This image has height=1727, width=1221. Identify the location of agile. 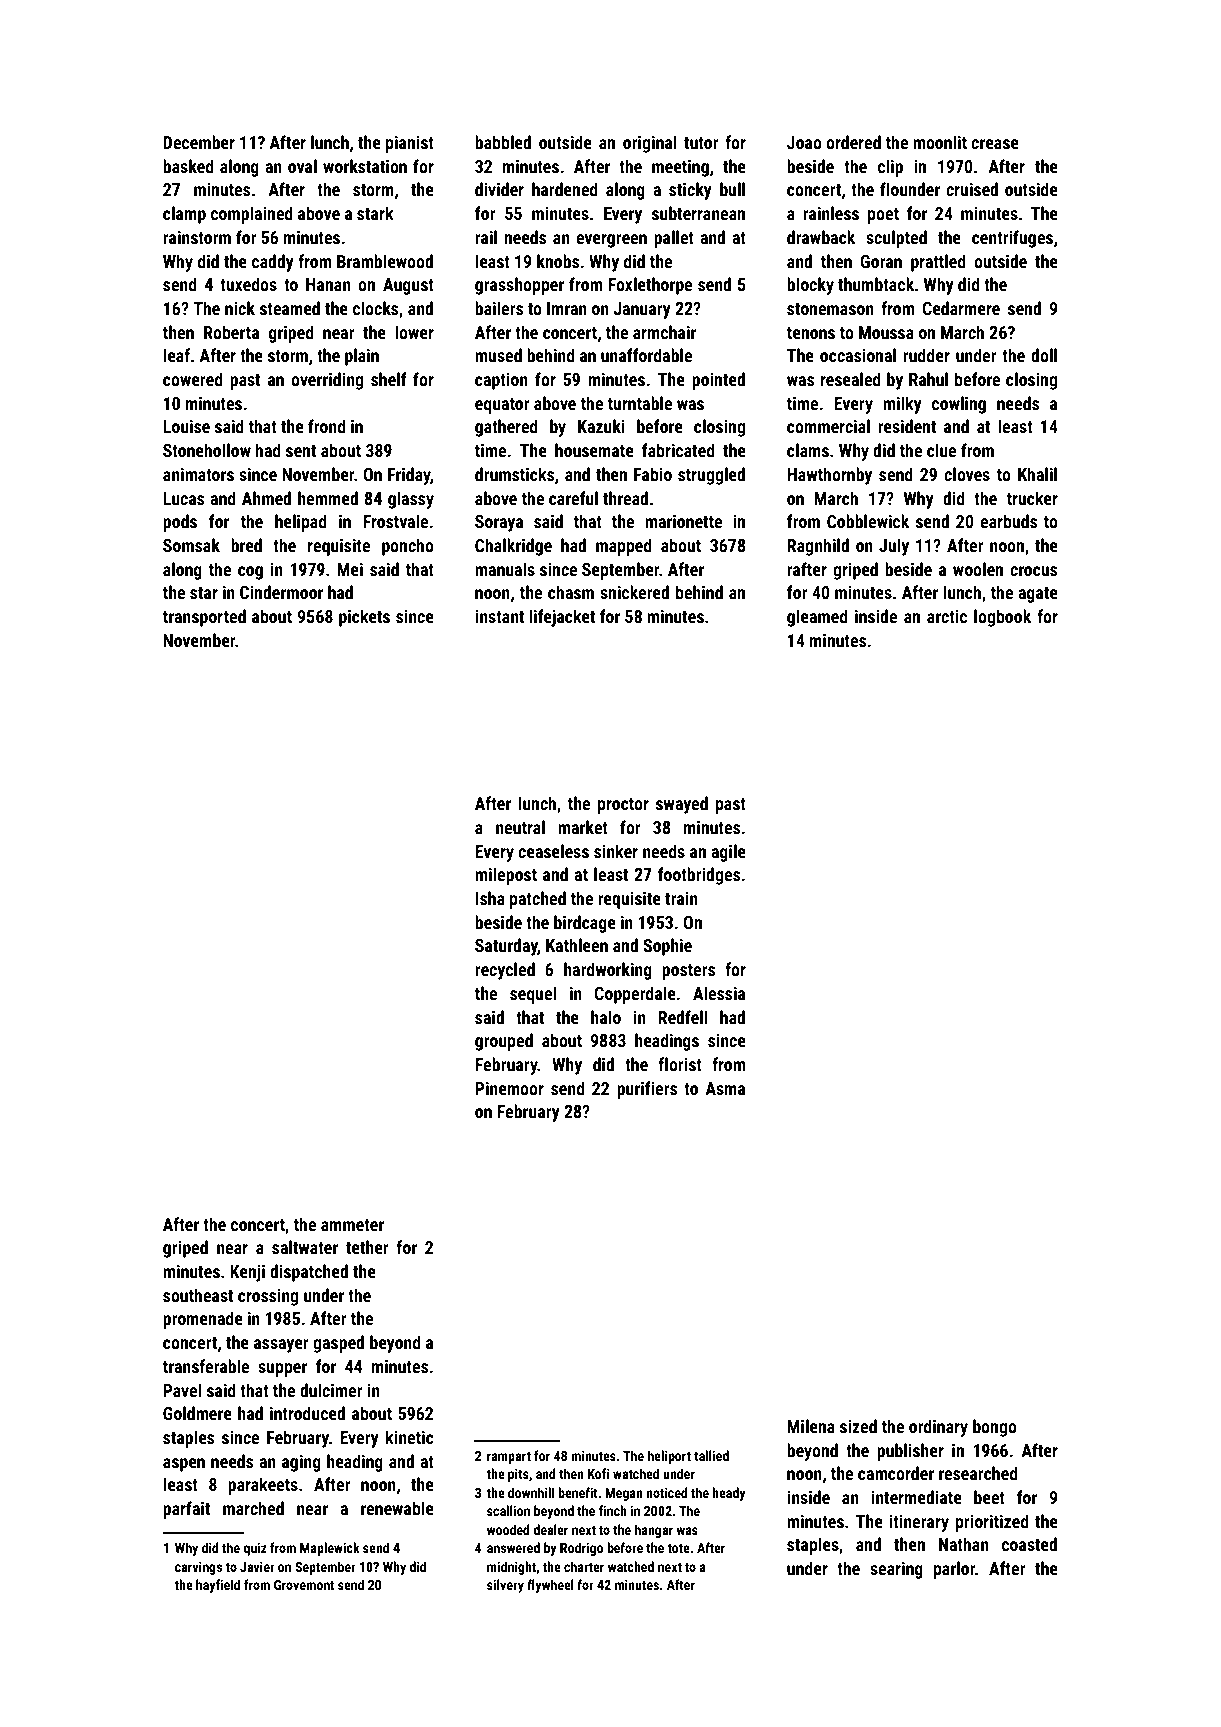
(728, 853).
